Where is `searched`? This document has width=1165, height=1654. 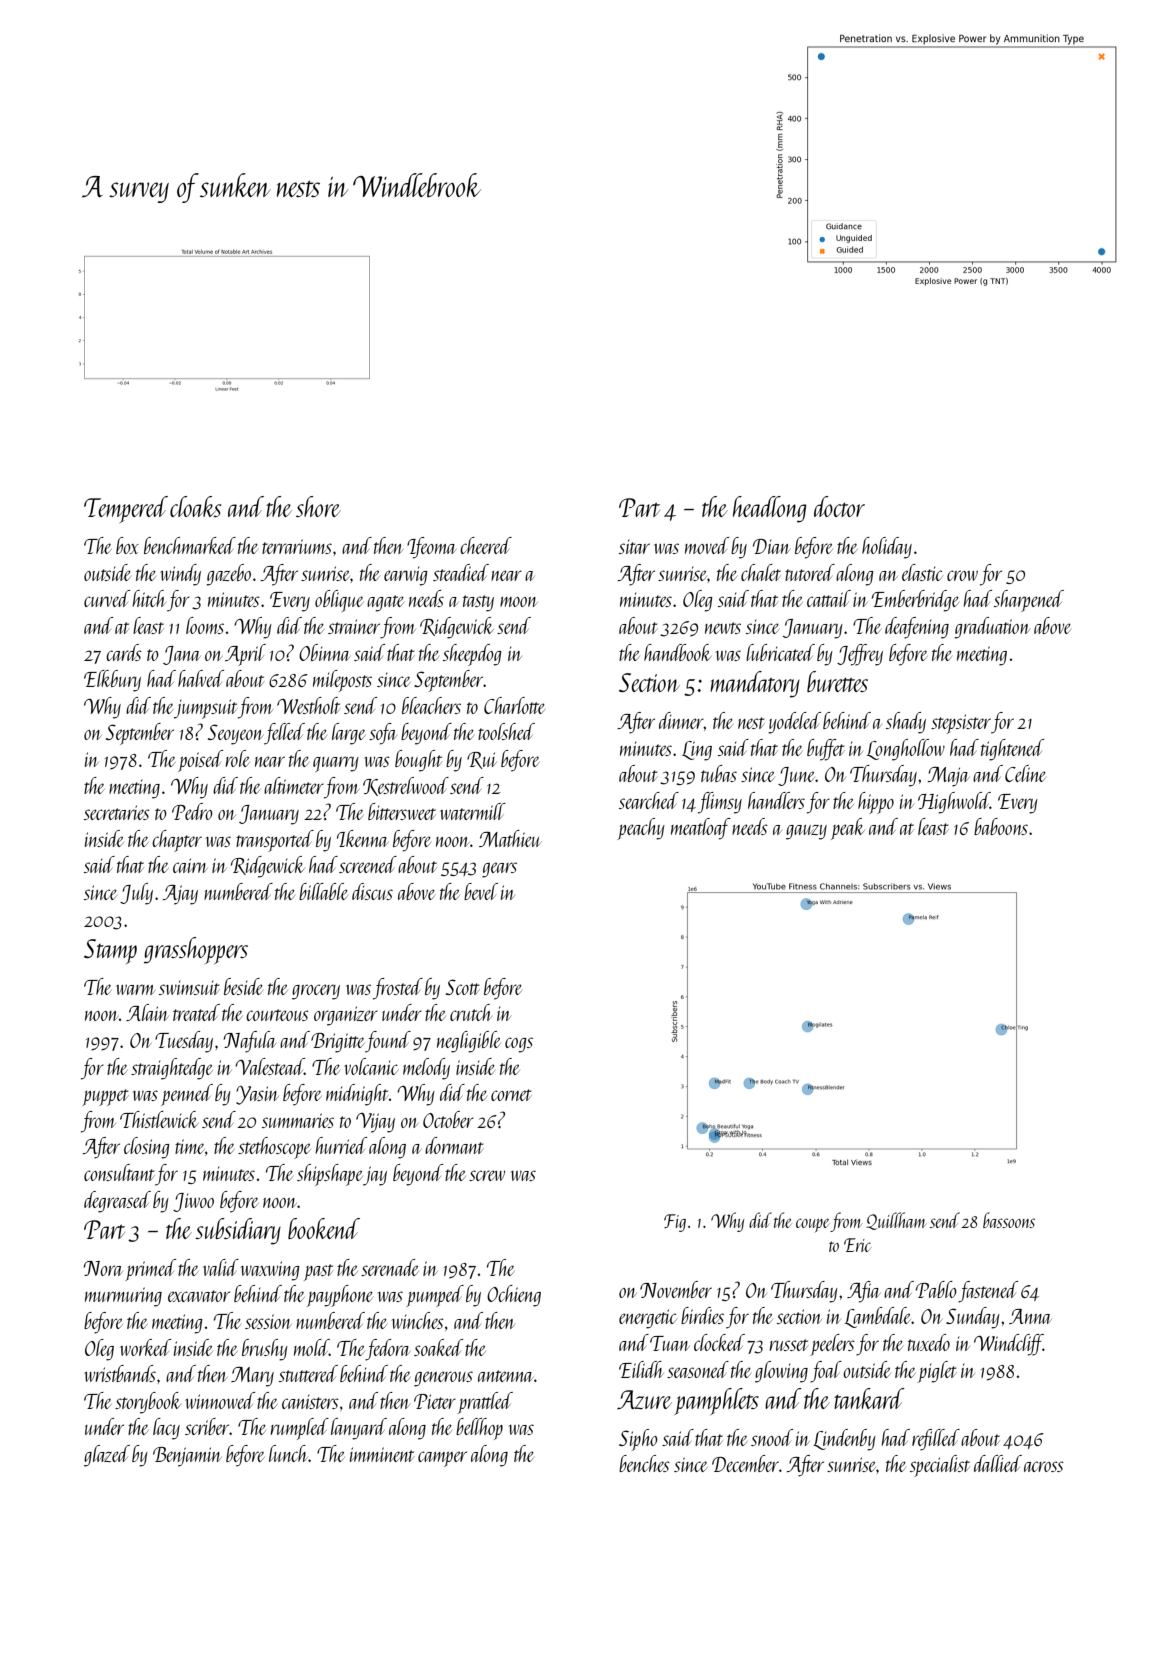
searched is located at coordinates (649, 800).
